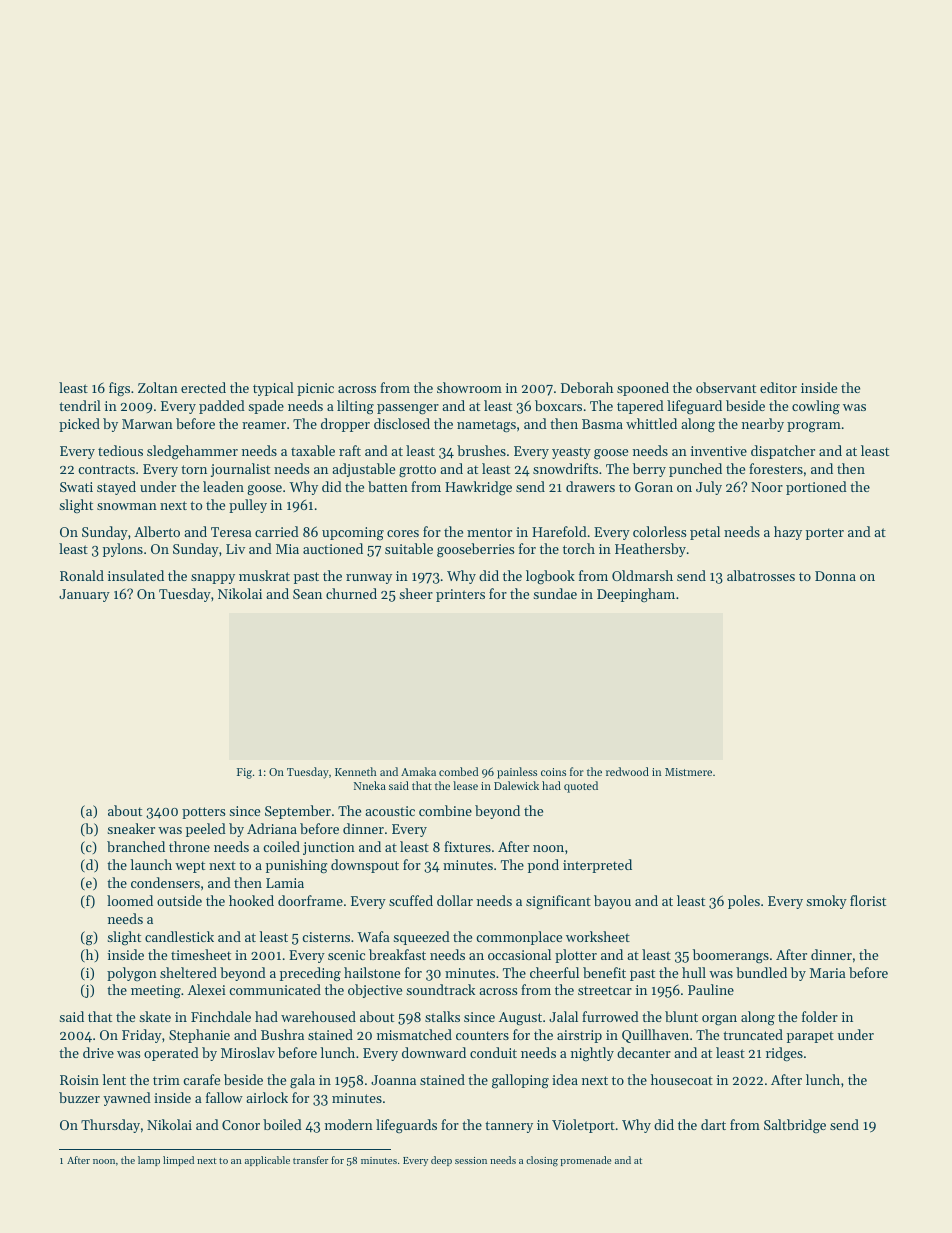 Image resolution: width=952 pixels, height=1233 pixels. I want to click on lamp, so click(149, 1161).
